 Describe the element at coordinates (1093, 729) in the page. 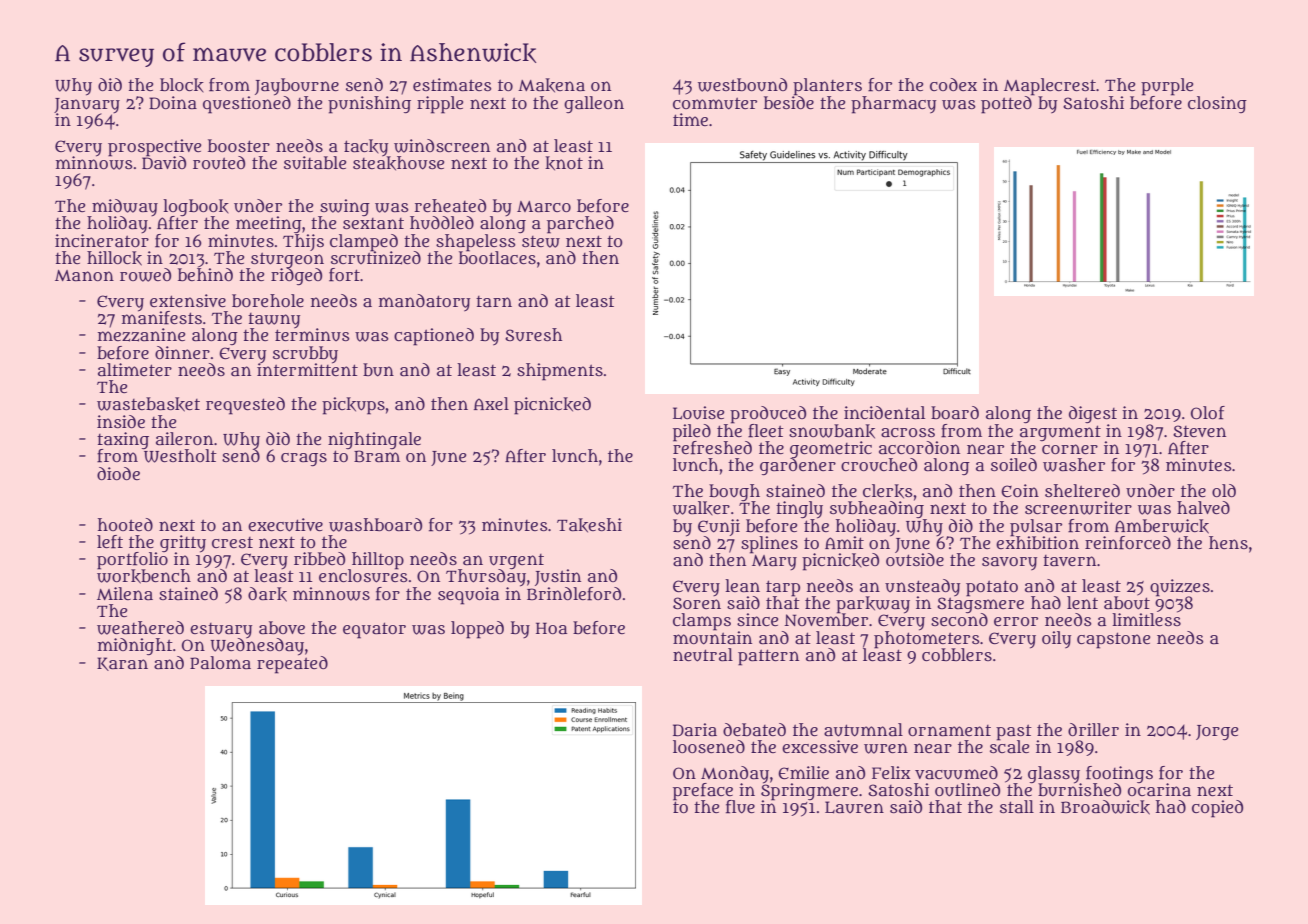

I see `driller` at that location.
